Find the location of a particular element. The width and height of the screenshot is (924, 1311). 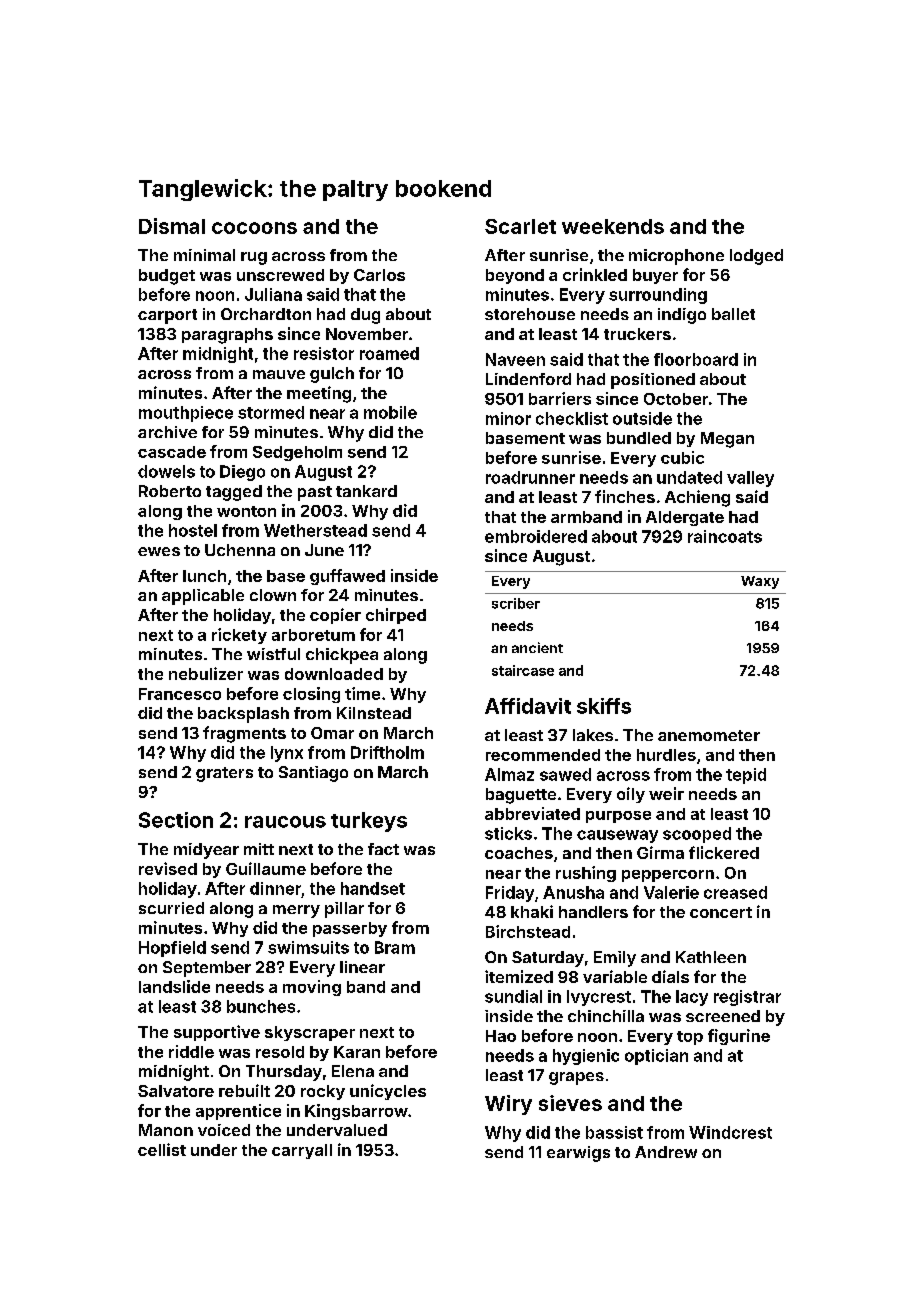

landslide is located at coordinates (174, 986).
